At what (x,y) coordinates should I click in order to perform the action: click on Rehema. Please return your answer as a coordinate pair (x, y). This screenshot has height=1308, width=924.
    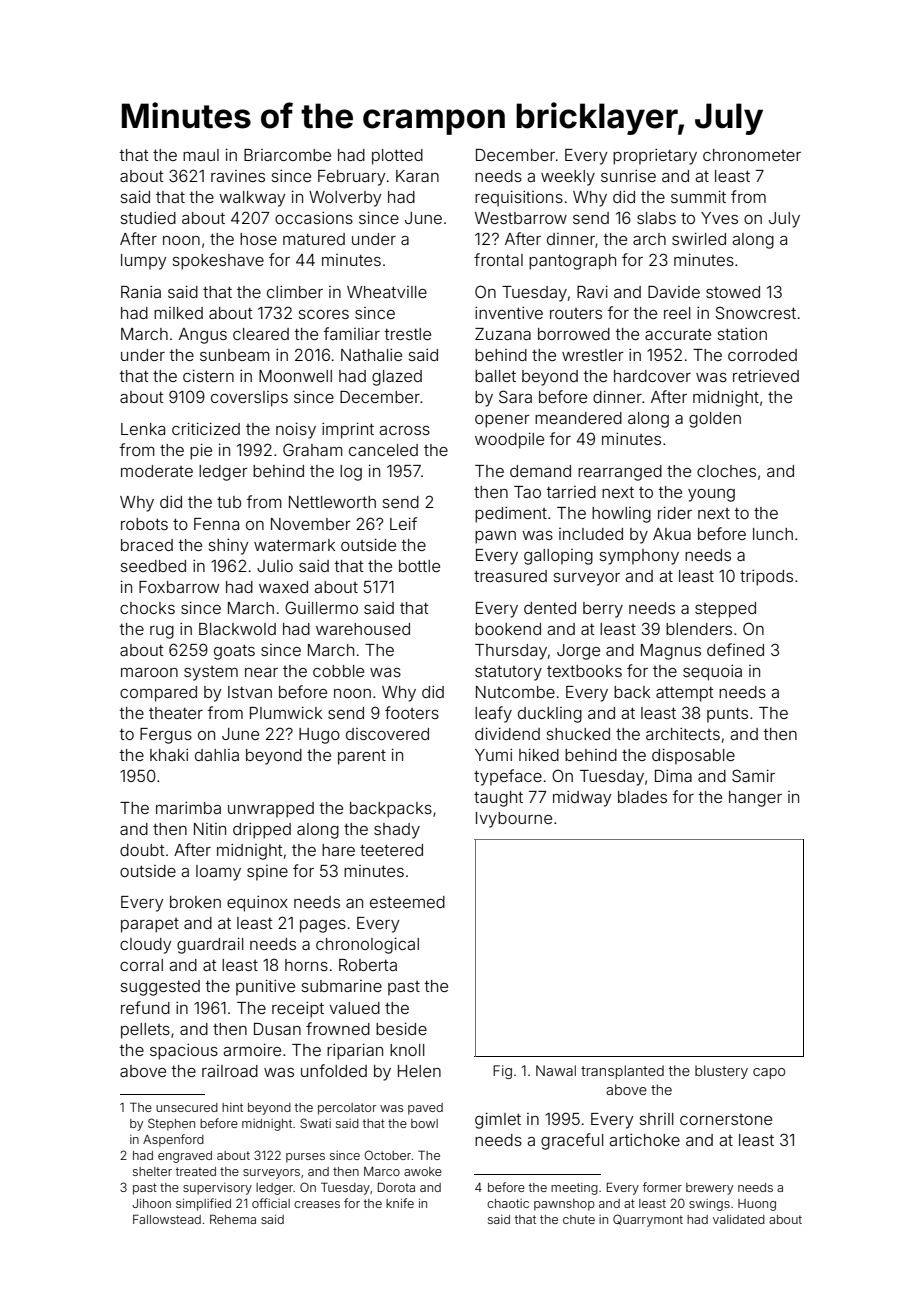
    Looking at the image, I should click on (233, 1219).
